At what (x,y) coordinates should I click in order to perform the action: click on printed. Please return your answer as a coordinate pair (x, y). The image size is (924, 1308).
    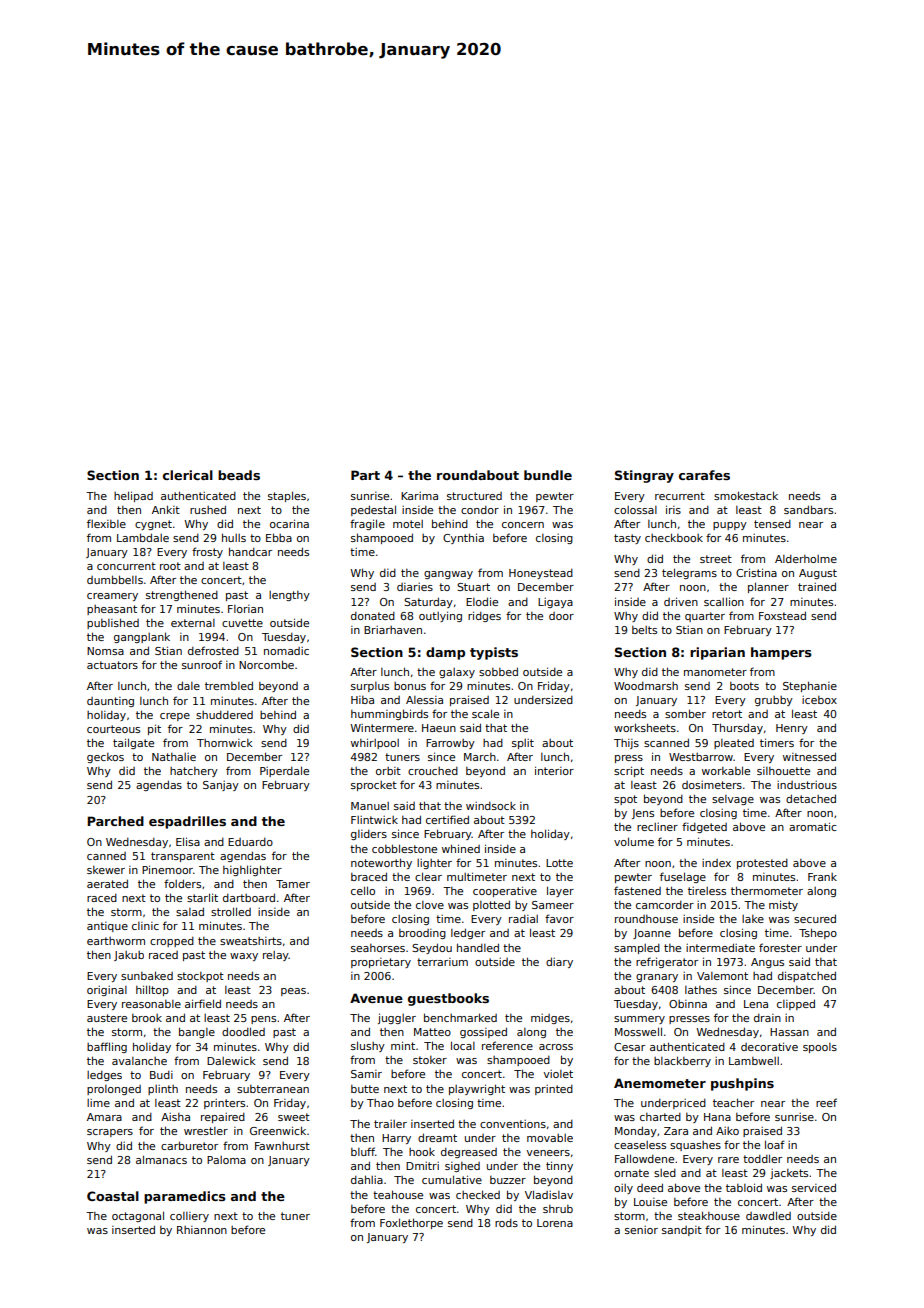
    Looking at the image, I should click on (554, 1090).
